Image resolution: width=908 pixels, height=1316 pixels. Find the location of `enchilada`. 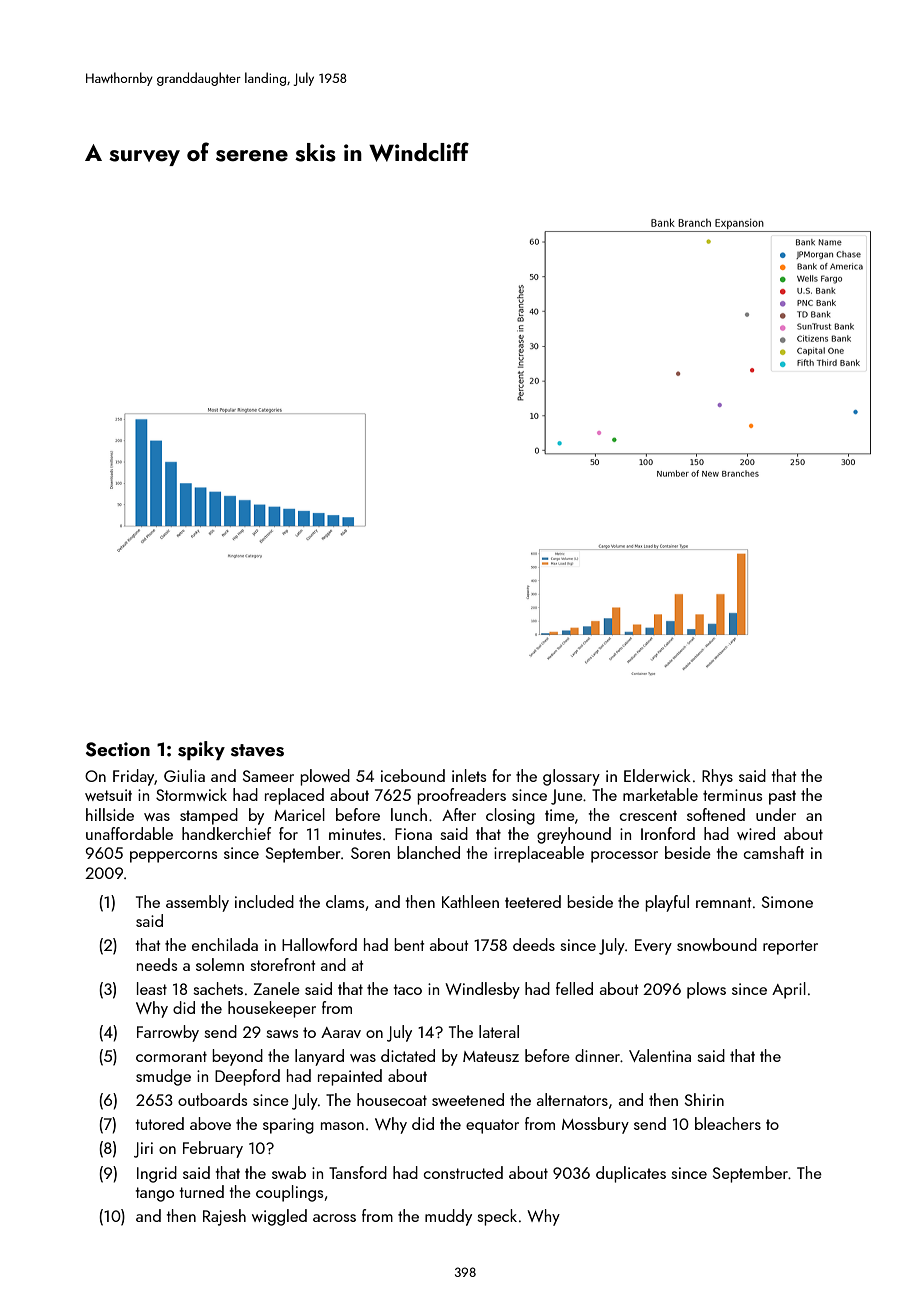

enchilada is located at coordinates (225, 944).
